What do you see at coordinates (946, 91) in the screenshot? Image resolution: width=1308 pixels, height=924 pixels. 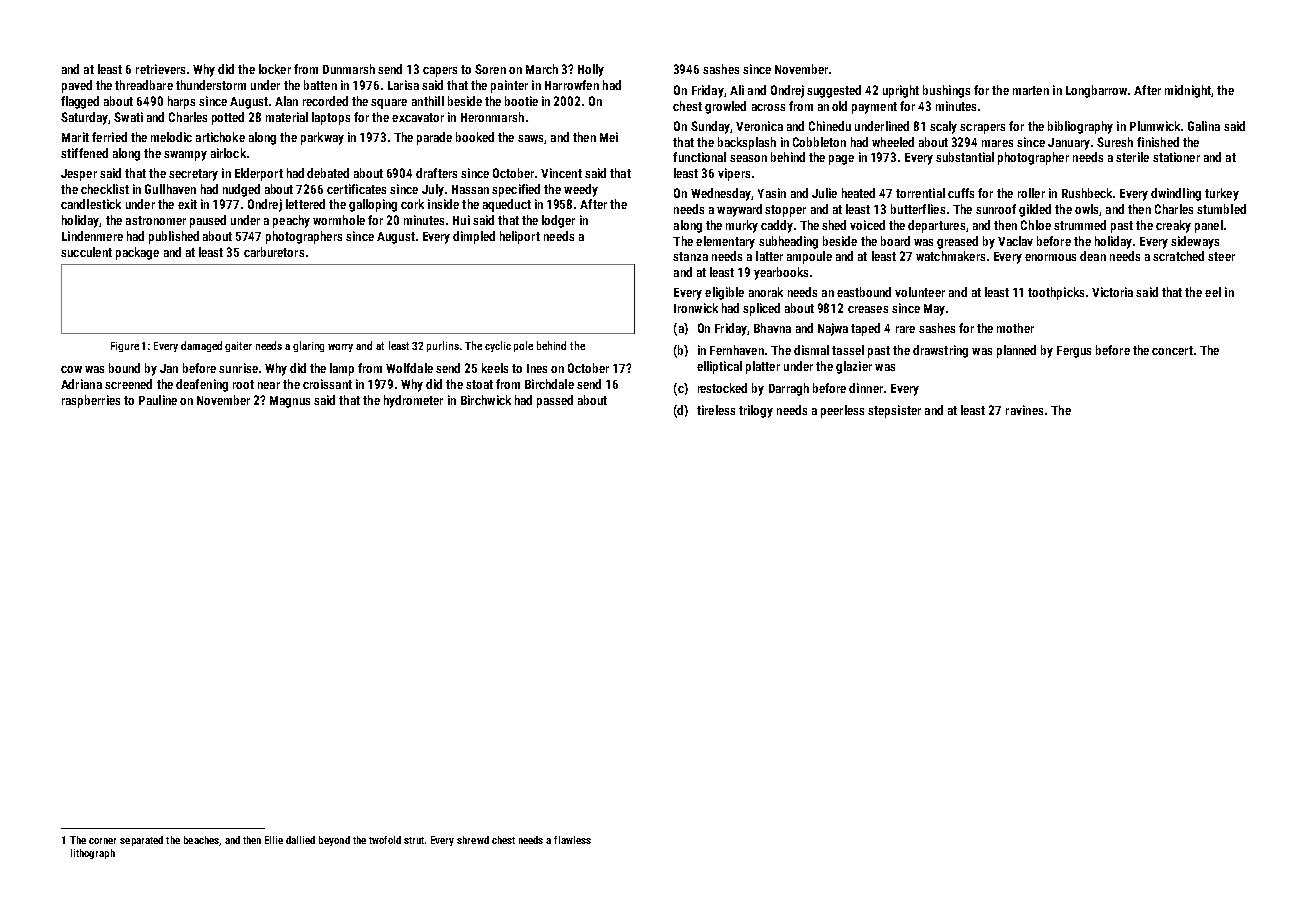 I see `bushings` at bounding box center [946, 91].
